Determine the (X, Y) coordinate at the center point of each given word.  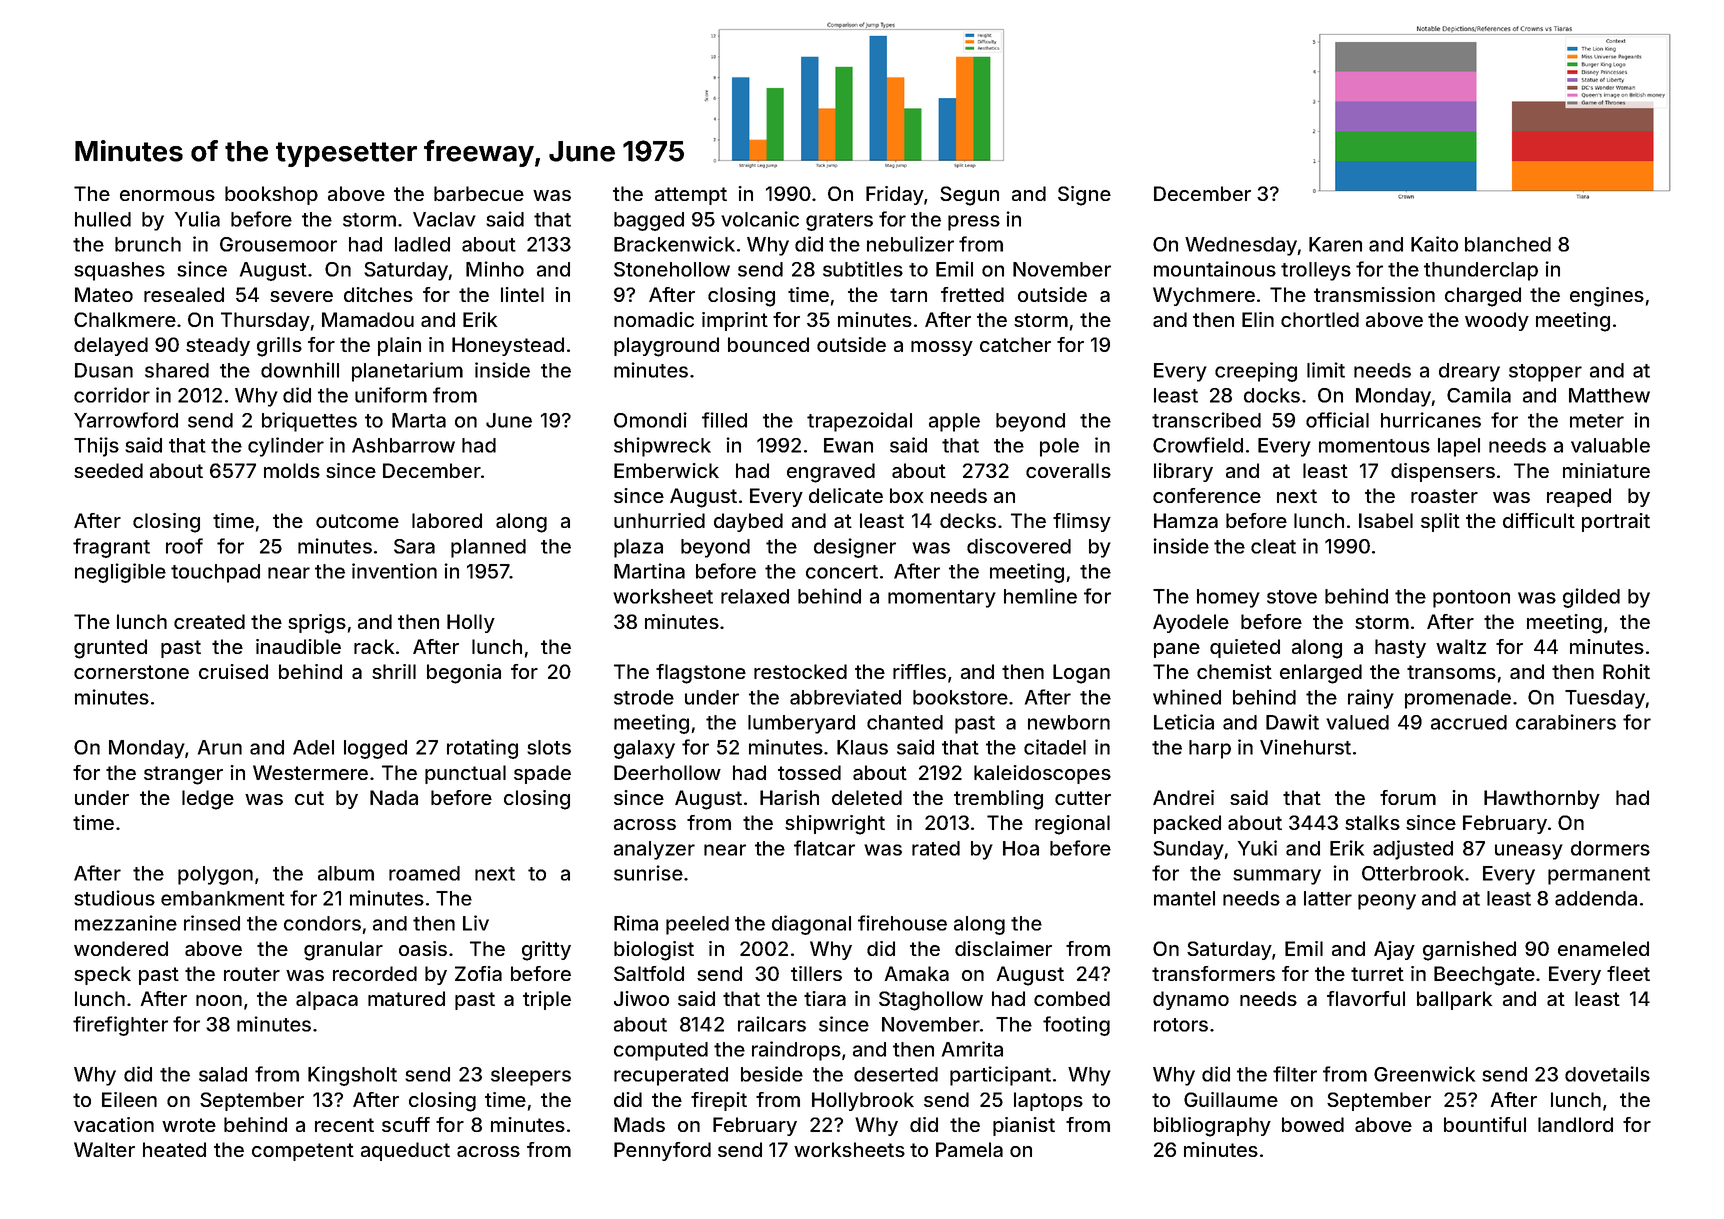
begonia (464, 674)
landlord (1575, 1124)
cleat (1273, 546)
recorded (375, 973)
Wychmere (1204, 296)
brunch (148, 244)
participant (1000, 1076)
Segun (969, 196)
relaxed (755, 596)
